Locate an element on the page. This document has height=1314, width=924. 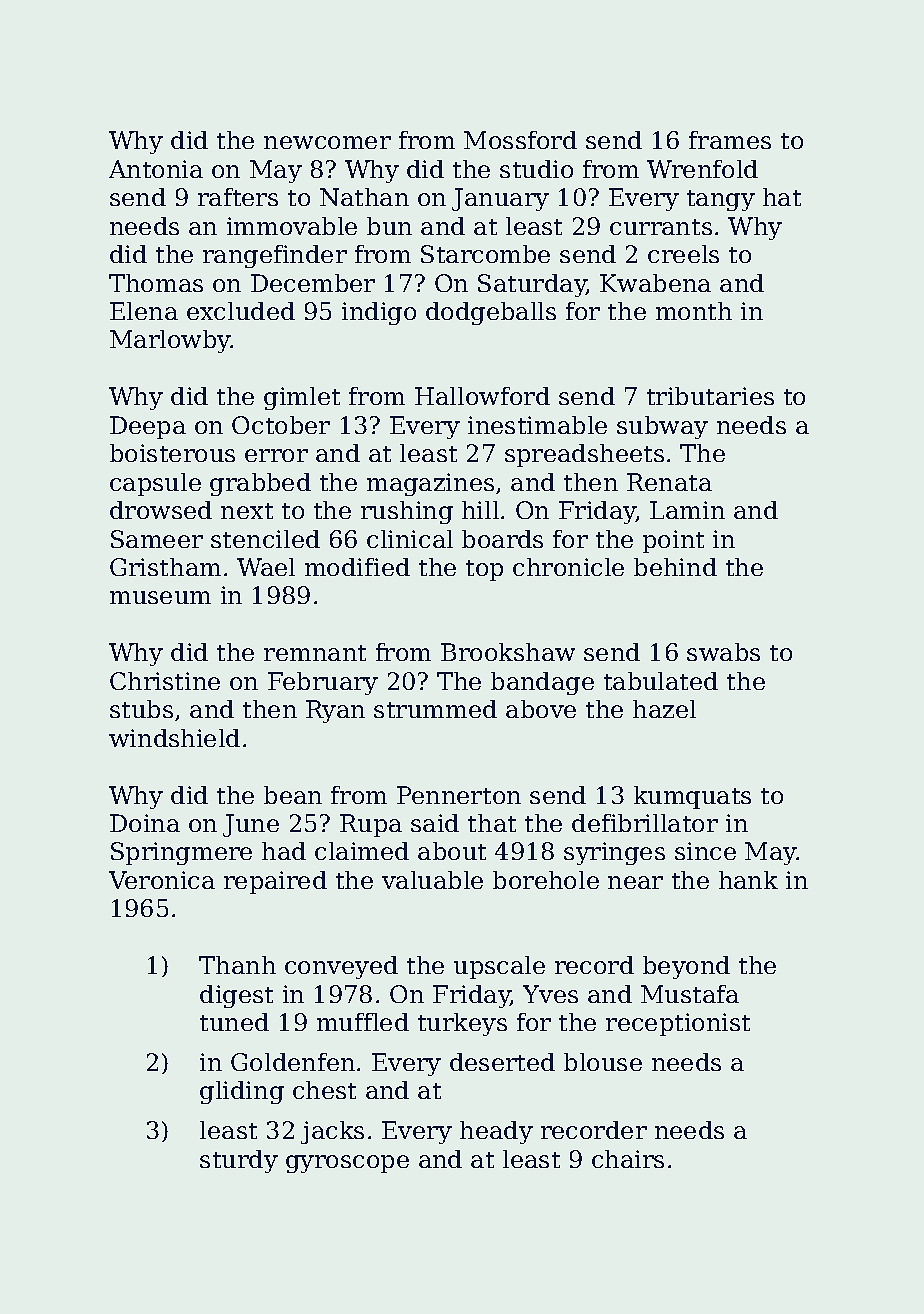
grabbed is located at coordinates (260, 484).
